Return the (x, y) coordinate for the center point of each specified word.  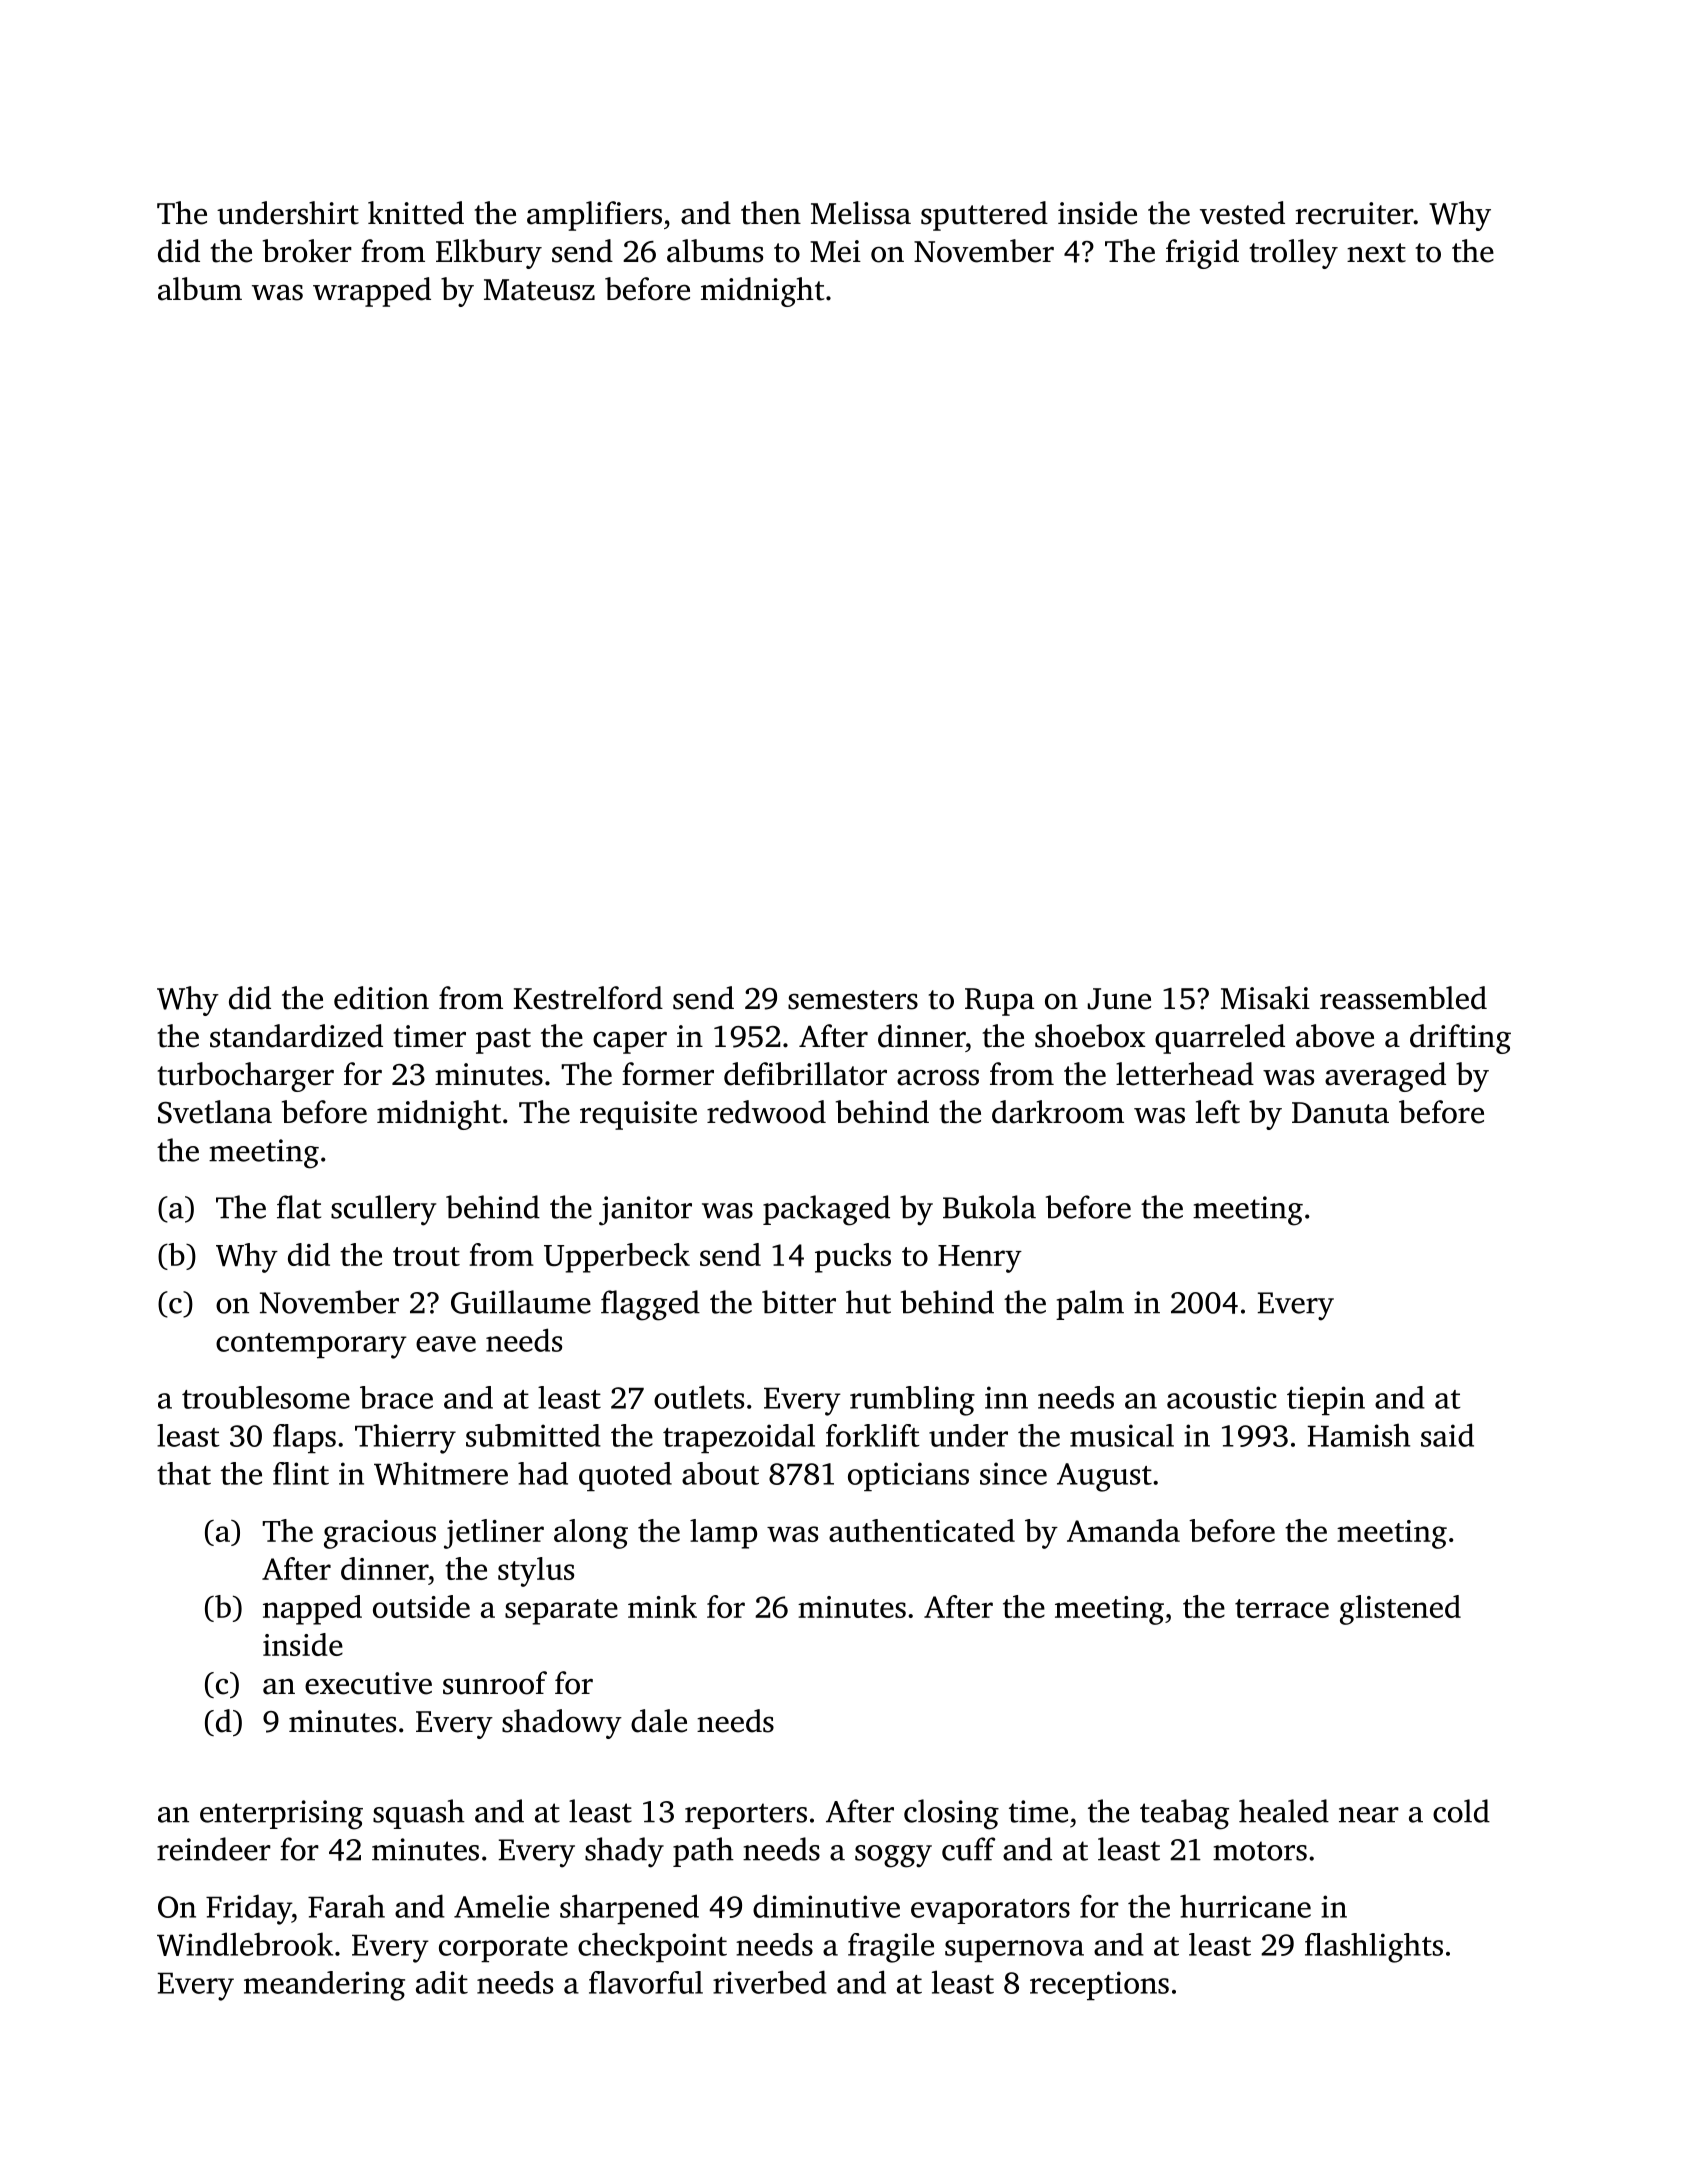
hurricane (1245, 1906)
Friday (249, 1909)
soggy (893, 1856)
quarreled (1220, 1039)
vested (1242, 213)
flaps (304, 1438)
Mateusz (539, 290)
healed (1284, 1811)
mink (662, 1606)
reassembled (1403, 998)
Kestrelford (588, 998)
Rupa (999, 1002)
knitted (416, 213)
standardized (296, 1036)
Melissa (861, 213)
